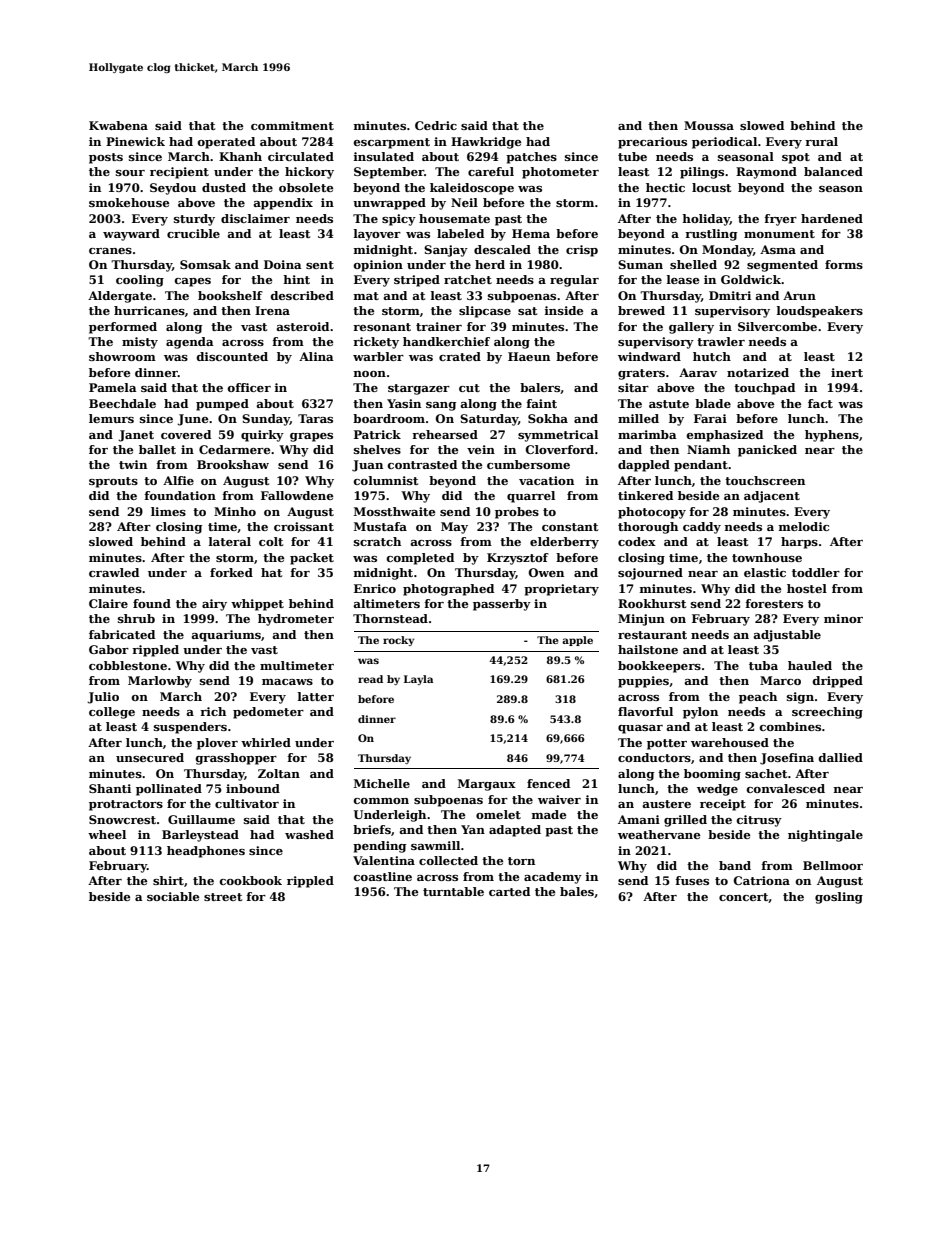 Image resolution: width=952 pixels, height=1233 pixels. I want to click on rocky, so click(398, 641).
